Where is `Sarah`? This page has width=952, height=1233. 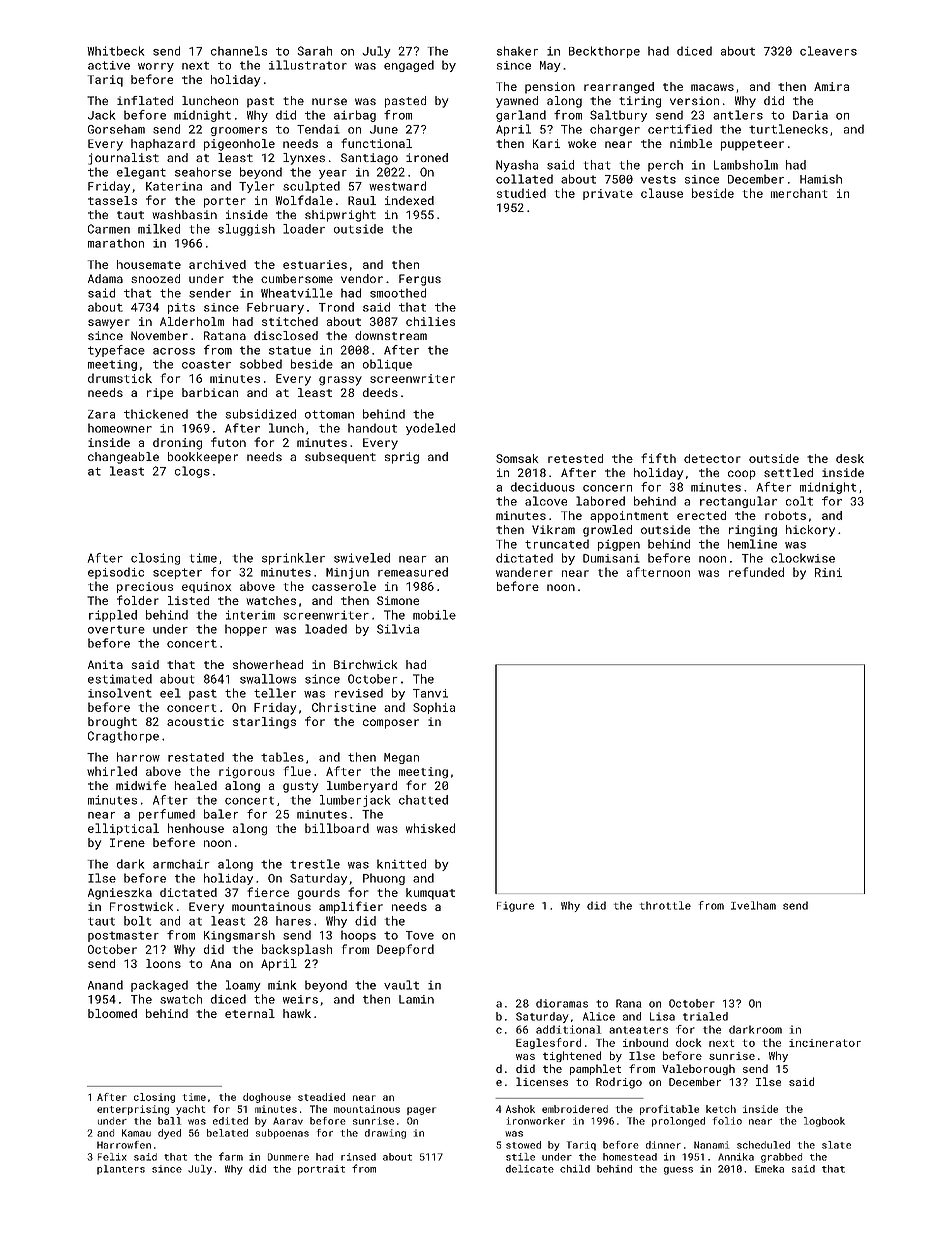 Sarah is located at coordinates (314, 51).
